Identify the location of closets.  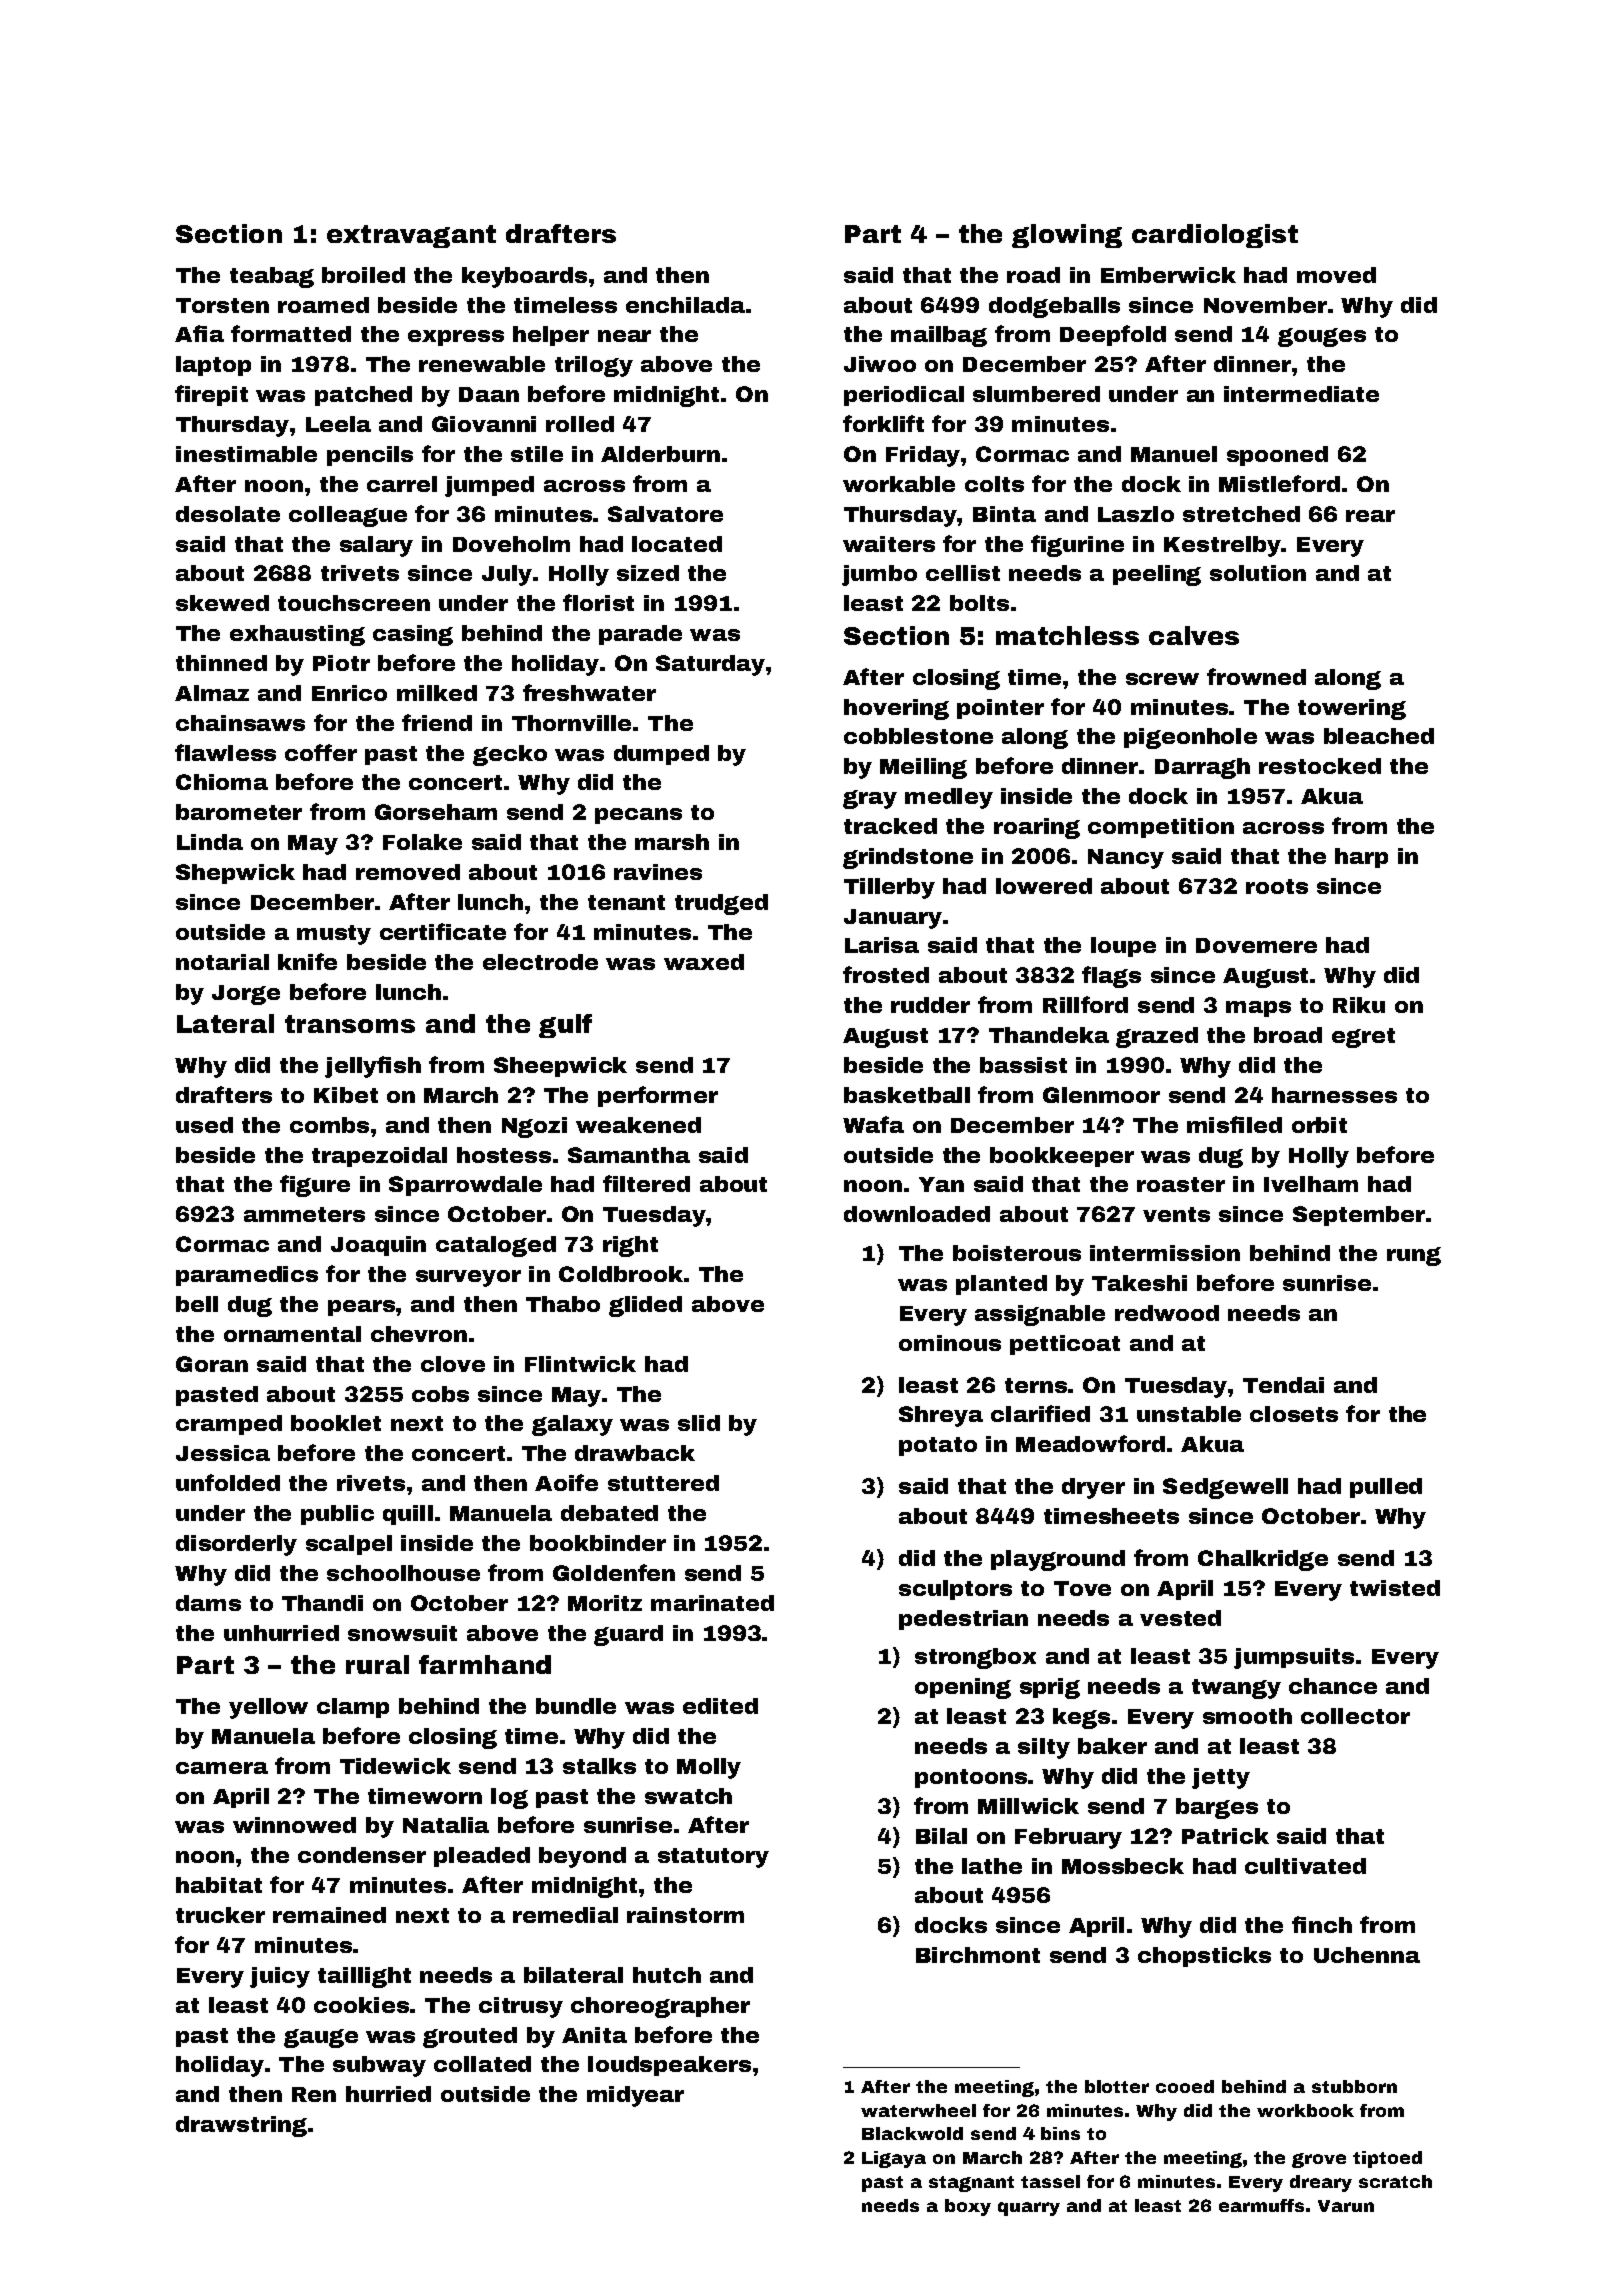
(1294, 1414).
